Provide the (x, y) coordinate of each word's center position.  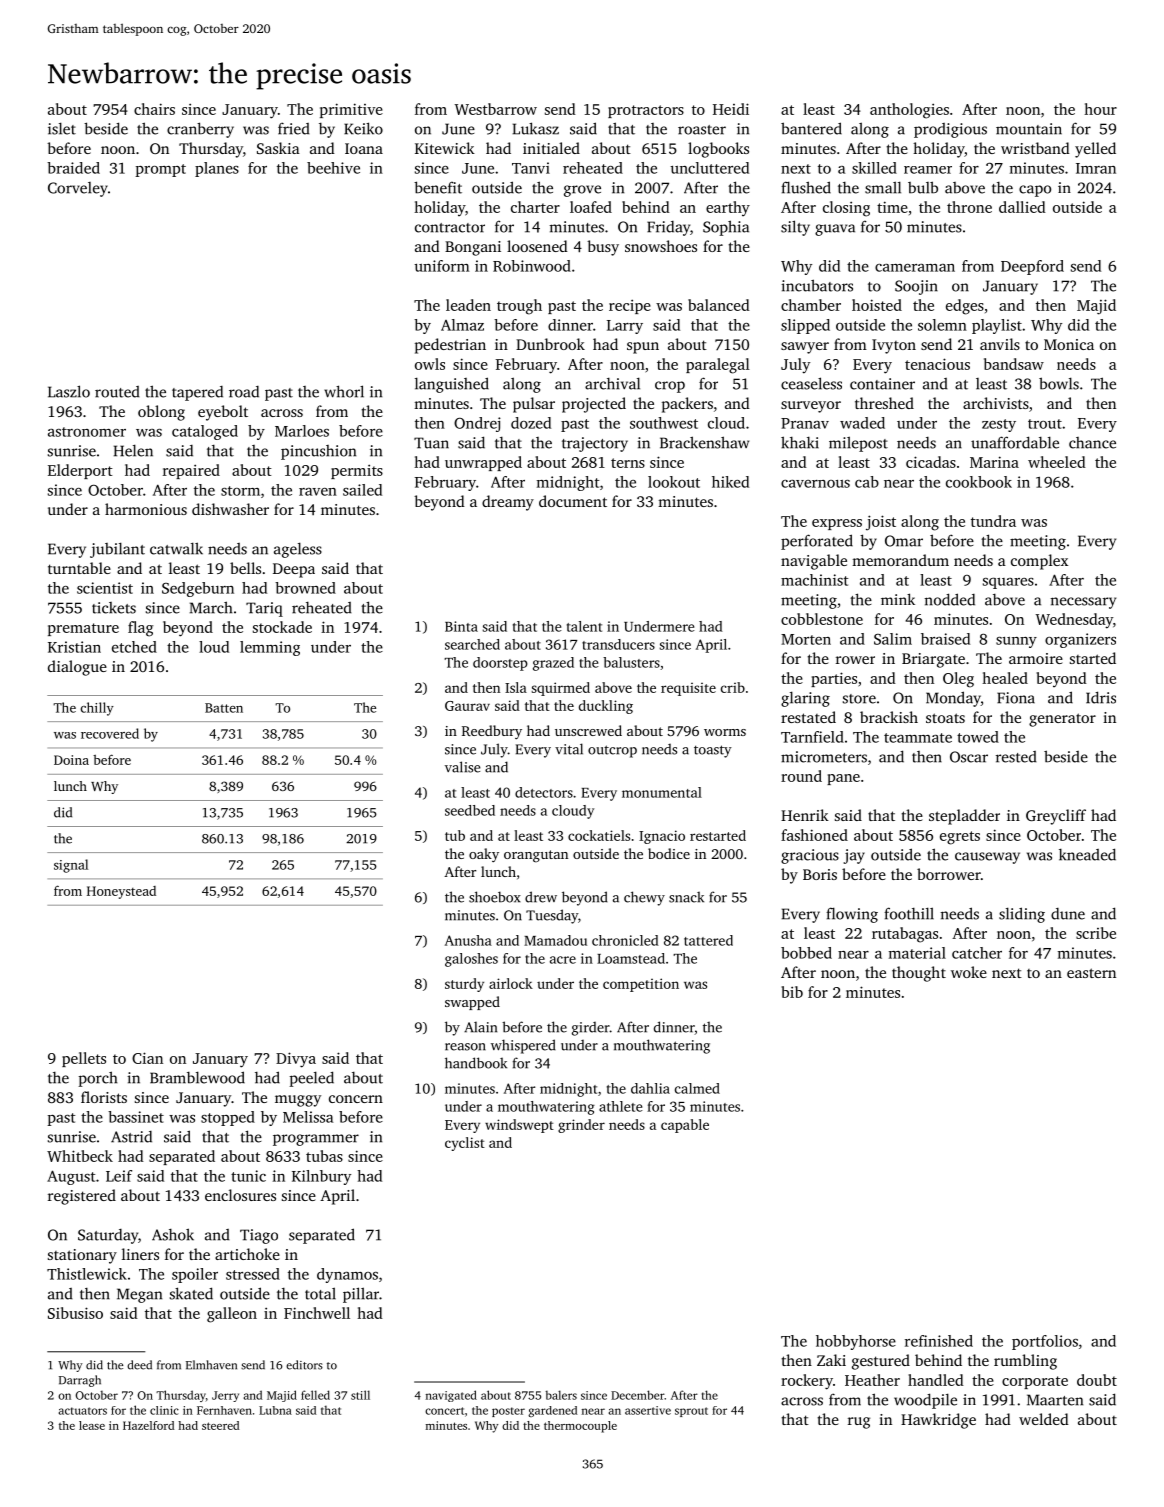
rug (859, 1423)
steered (220, 1425)
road (244, 392)
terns (628, 463)
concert (444, 1411)
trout (1045, 424)
